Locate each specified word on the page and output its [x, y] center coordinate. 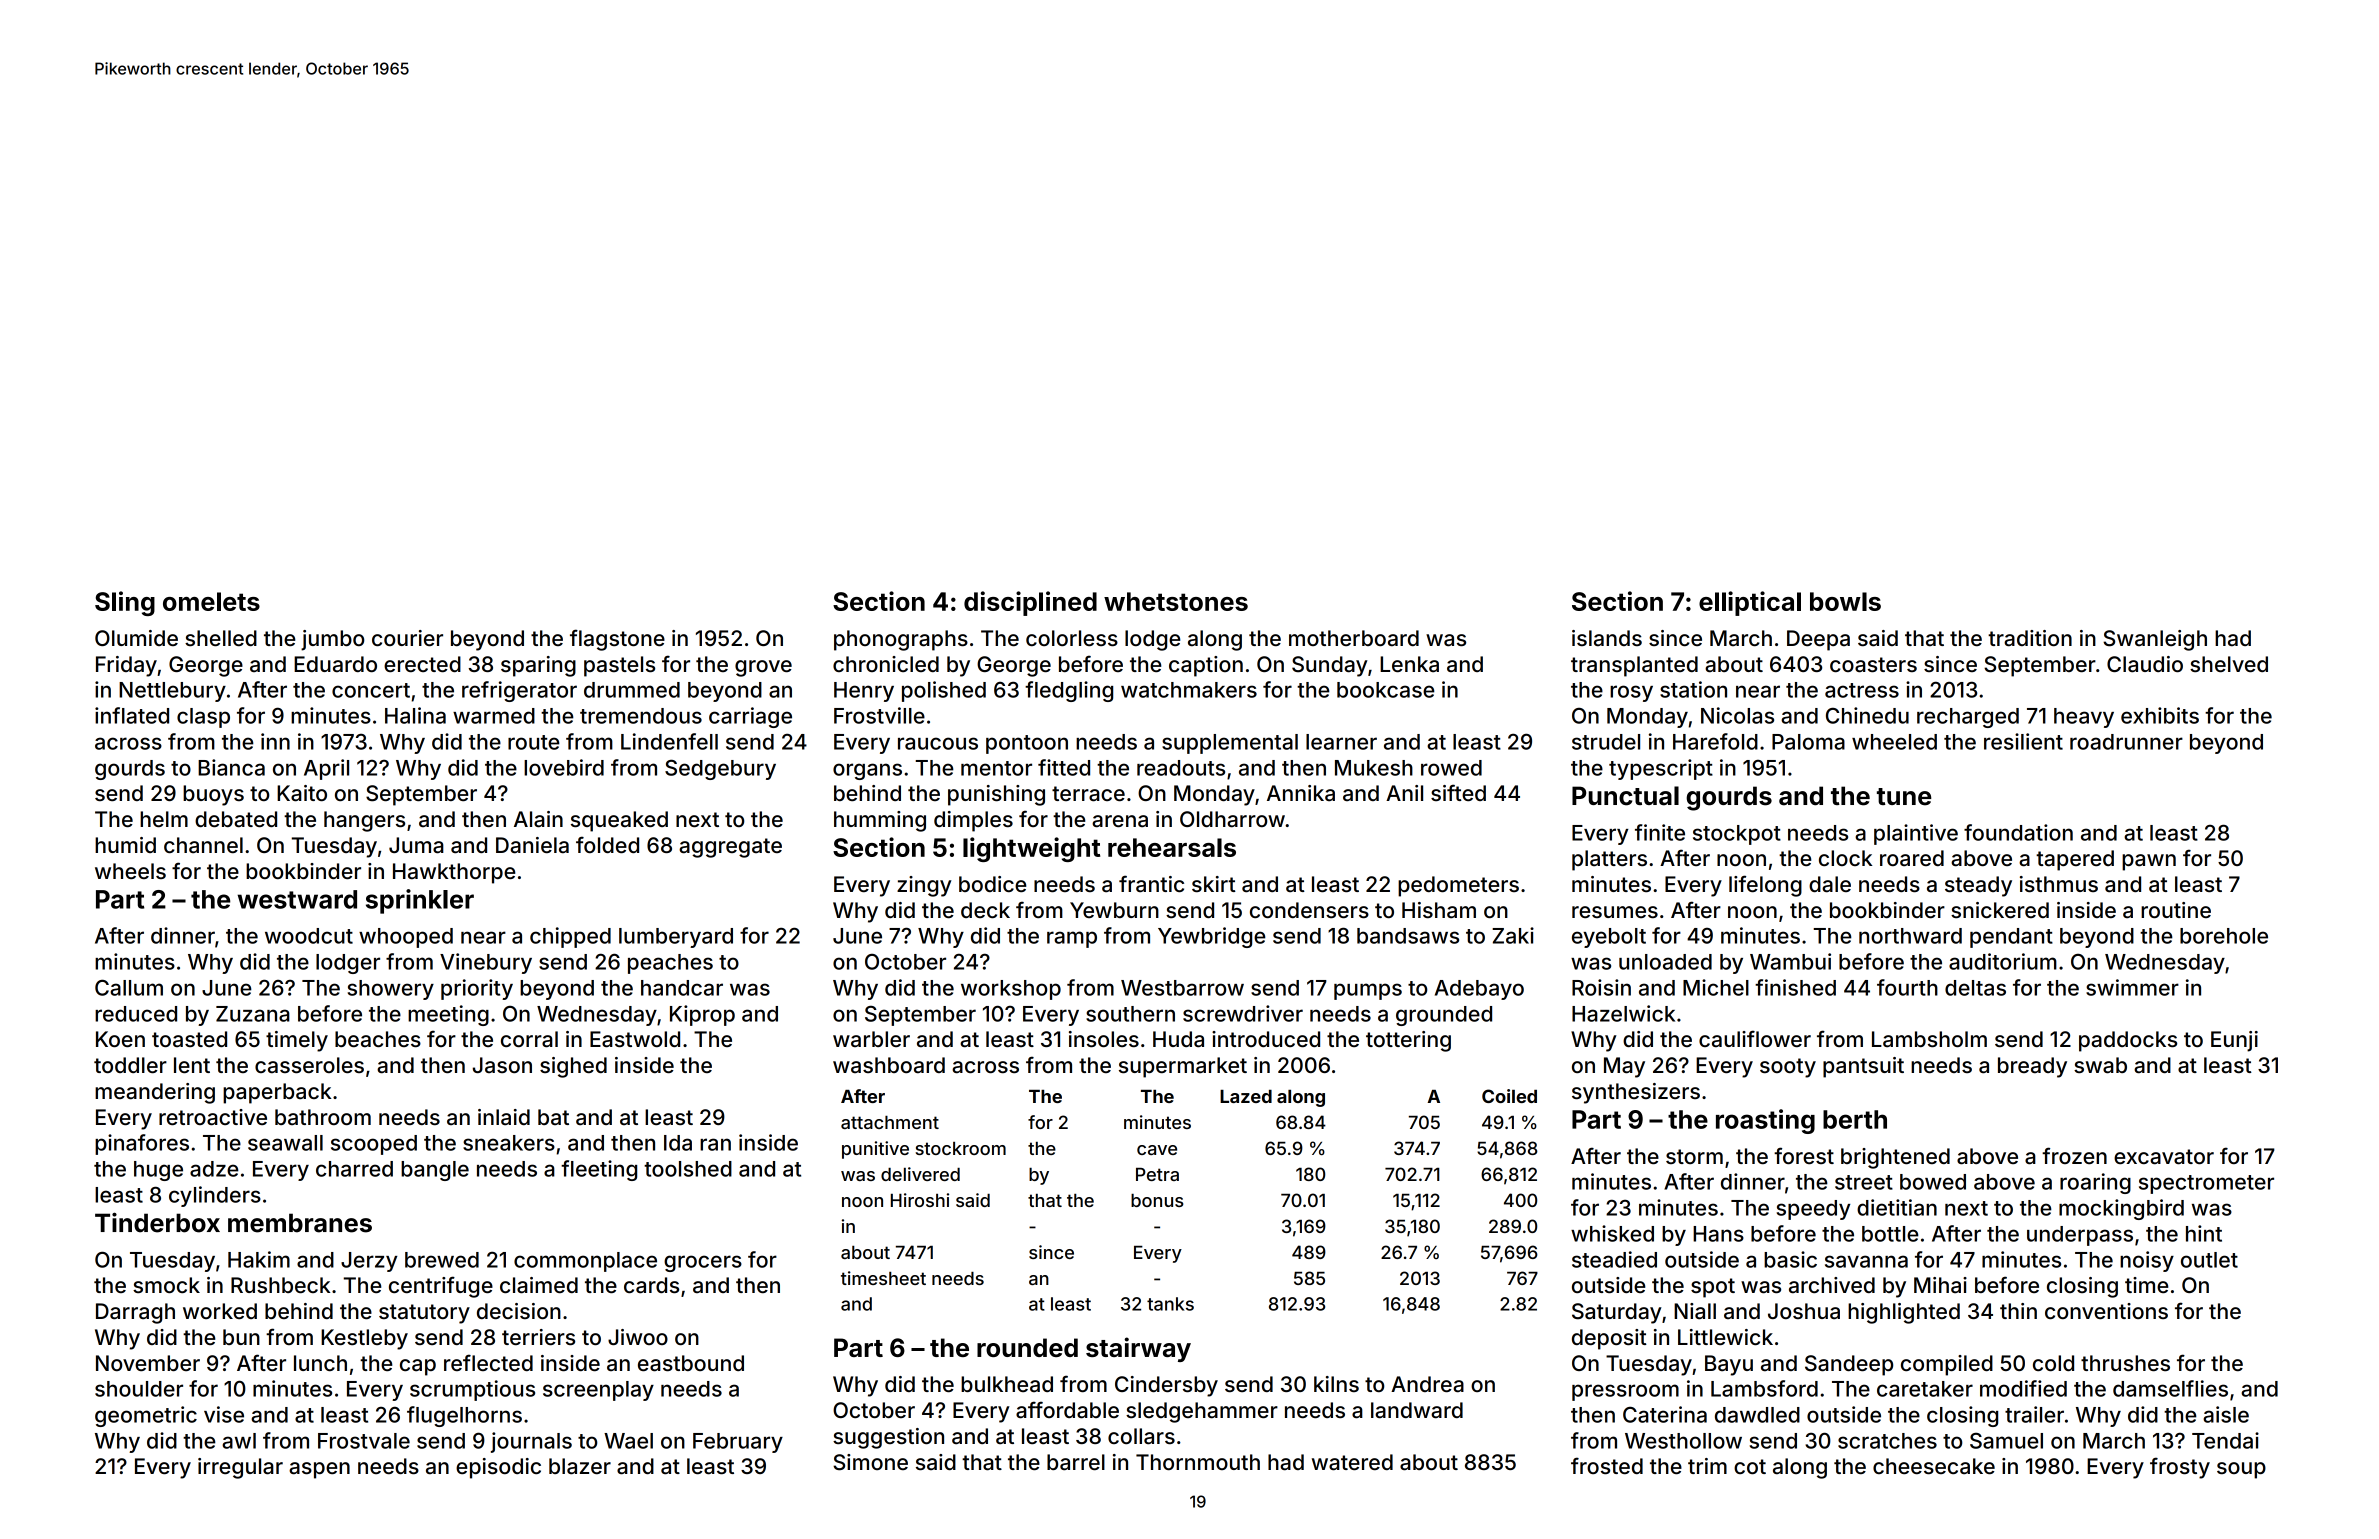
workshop [1011, 990]
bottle [1890, 1234]
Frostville [879, 715]
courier [407, 638]
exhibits [2160, 715]
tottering [1408, 1041]
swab [2100, 1065]
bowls [1845, 601]
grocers [703, 1263]
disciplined [1030, 603]
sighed [573, 1067]
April [326, 769]
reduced [136, 1014]
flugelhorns [464, 1416]
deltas [1975, 988]
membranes [300, 1223]
